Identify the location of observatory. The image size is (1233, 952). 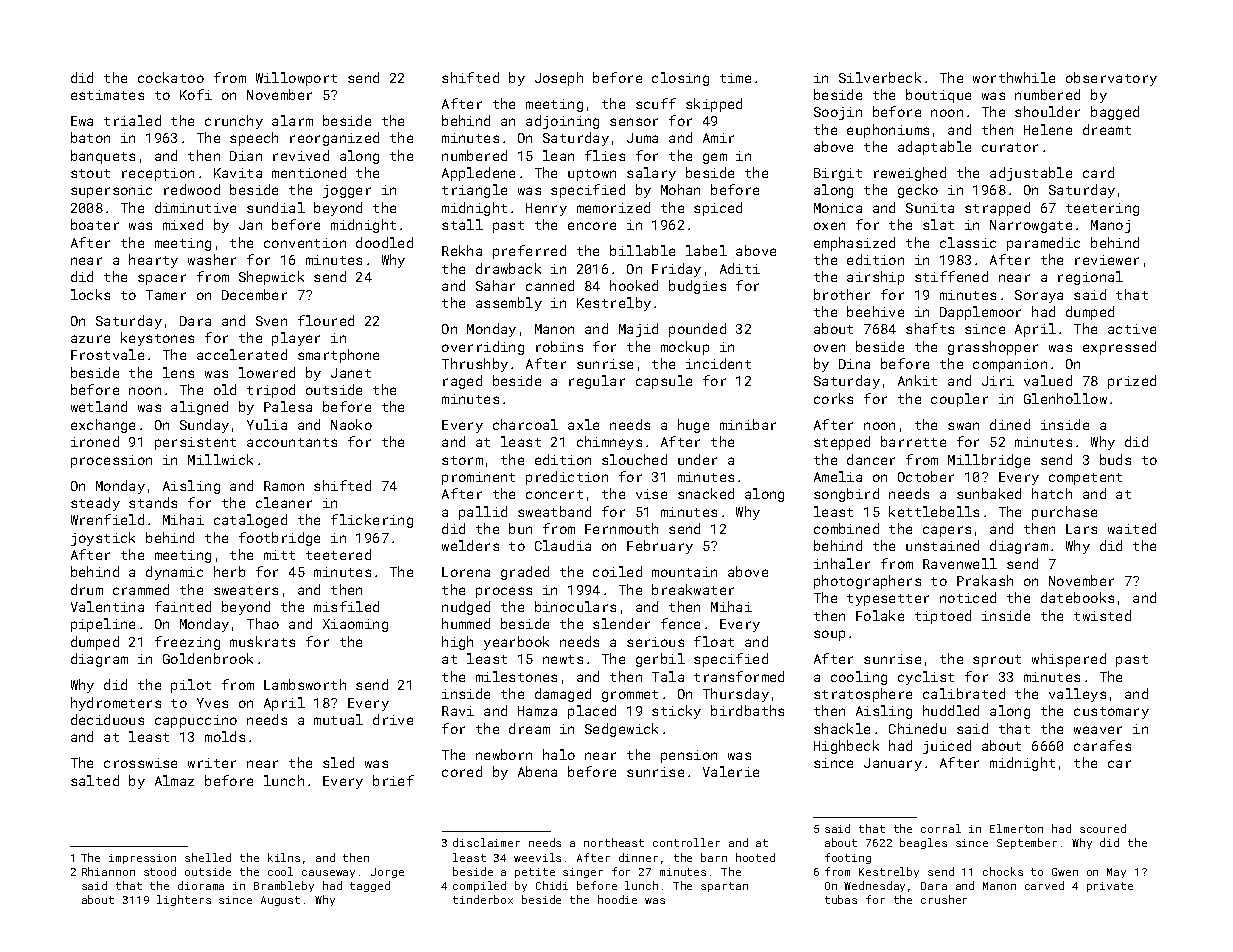
(1111, 79).
